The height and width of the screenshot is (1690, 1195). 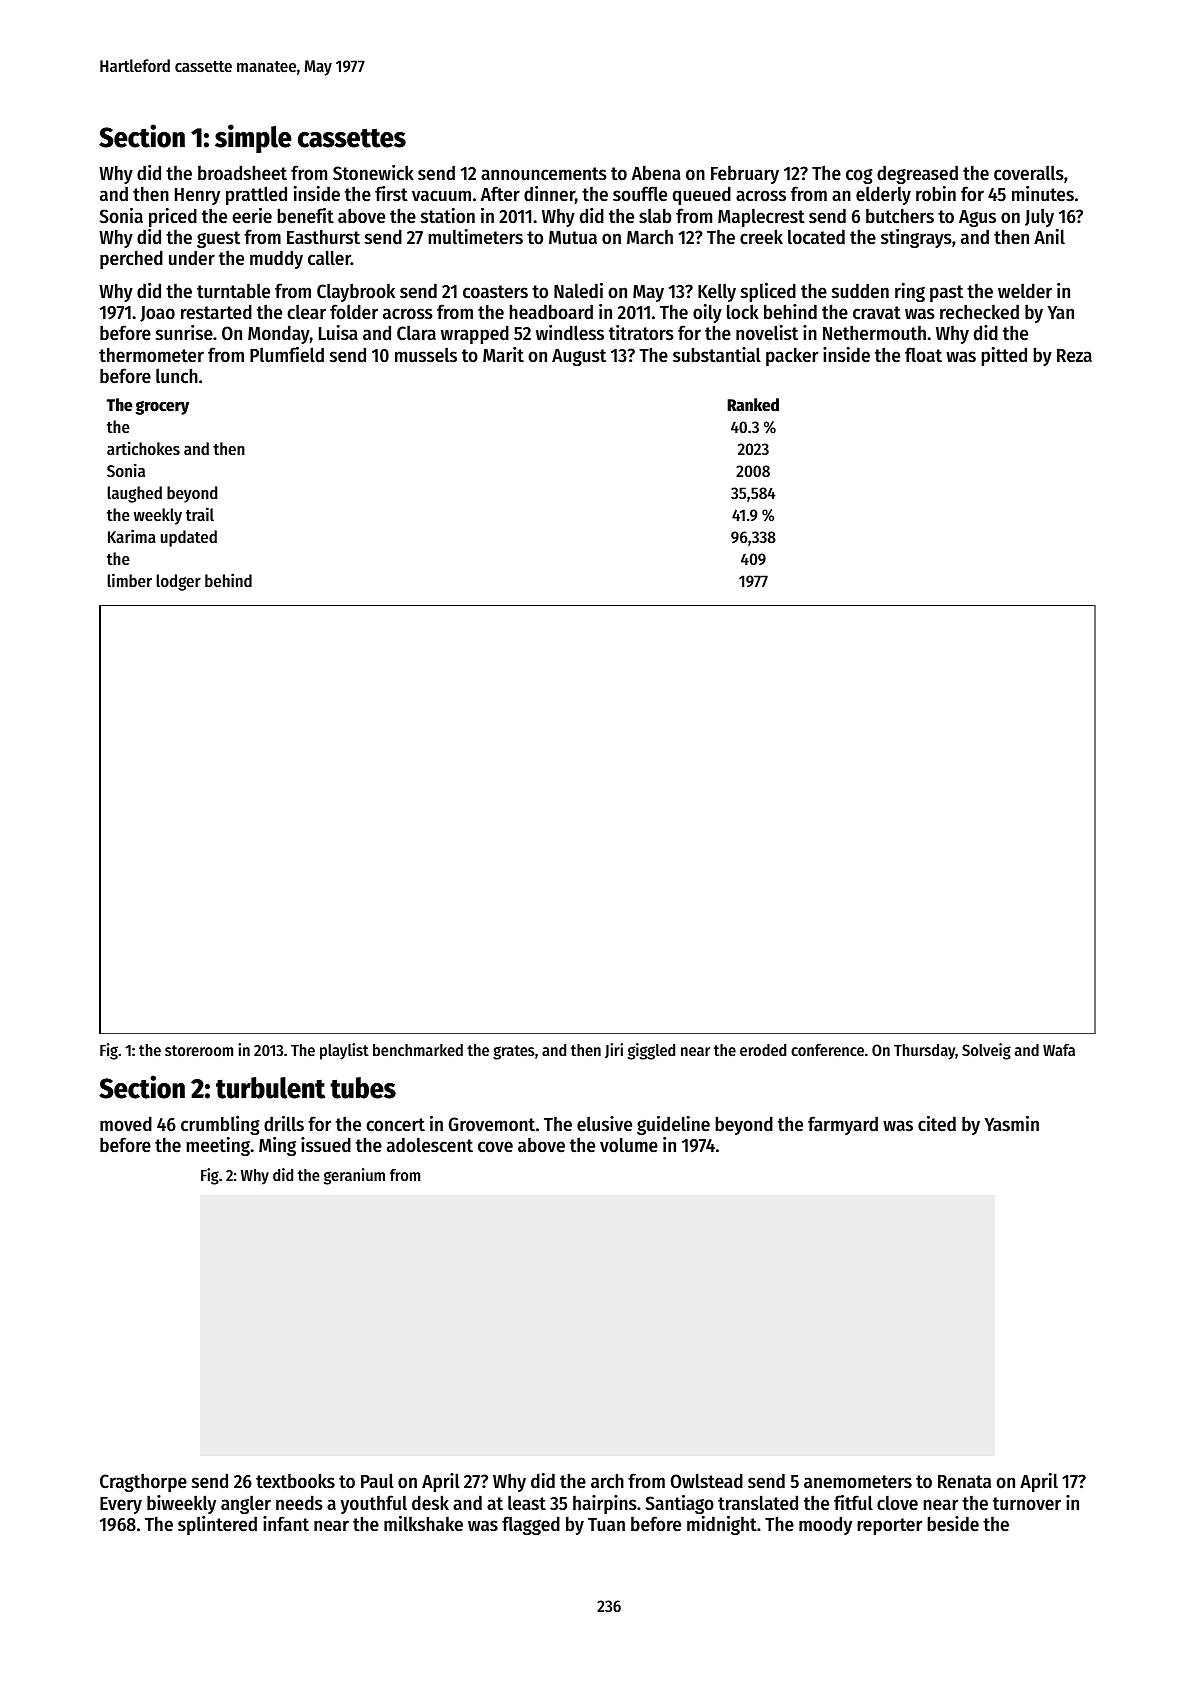 I want to click on pitted, so click(x=1004, y=356).
